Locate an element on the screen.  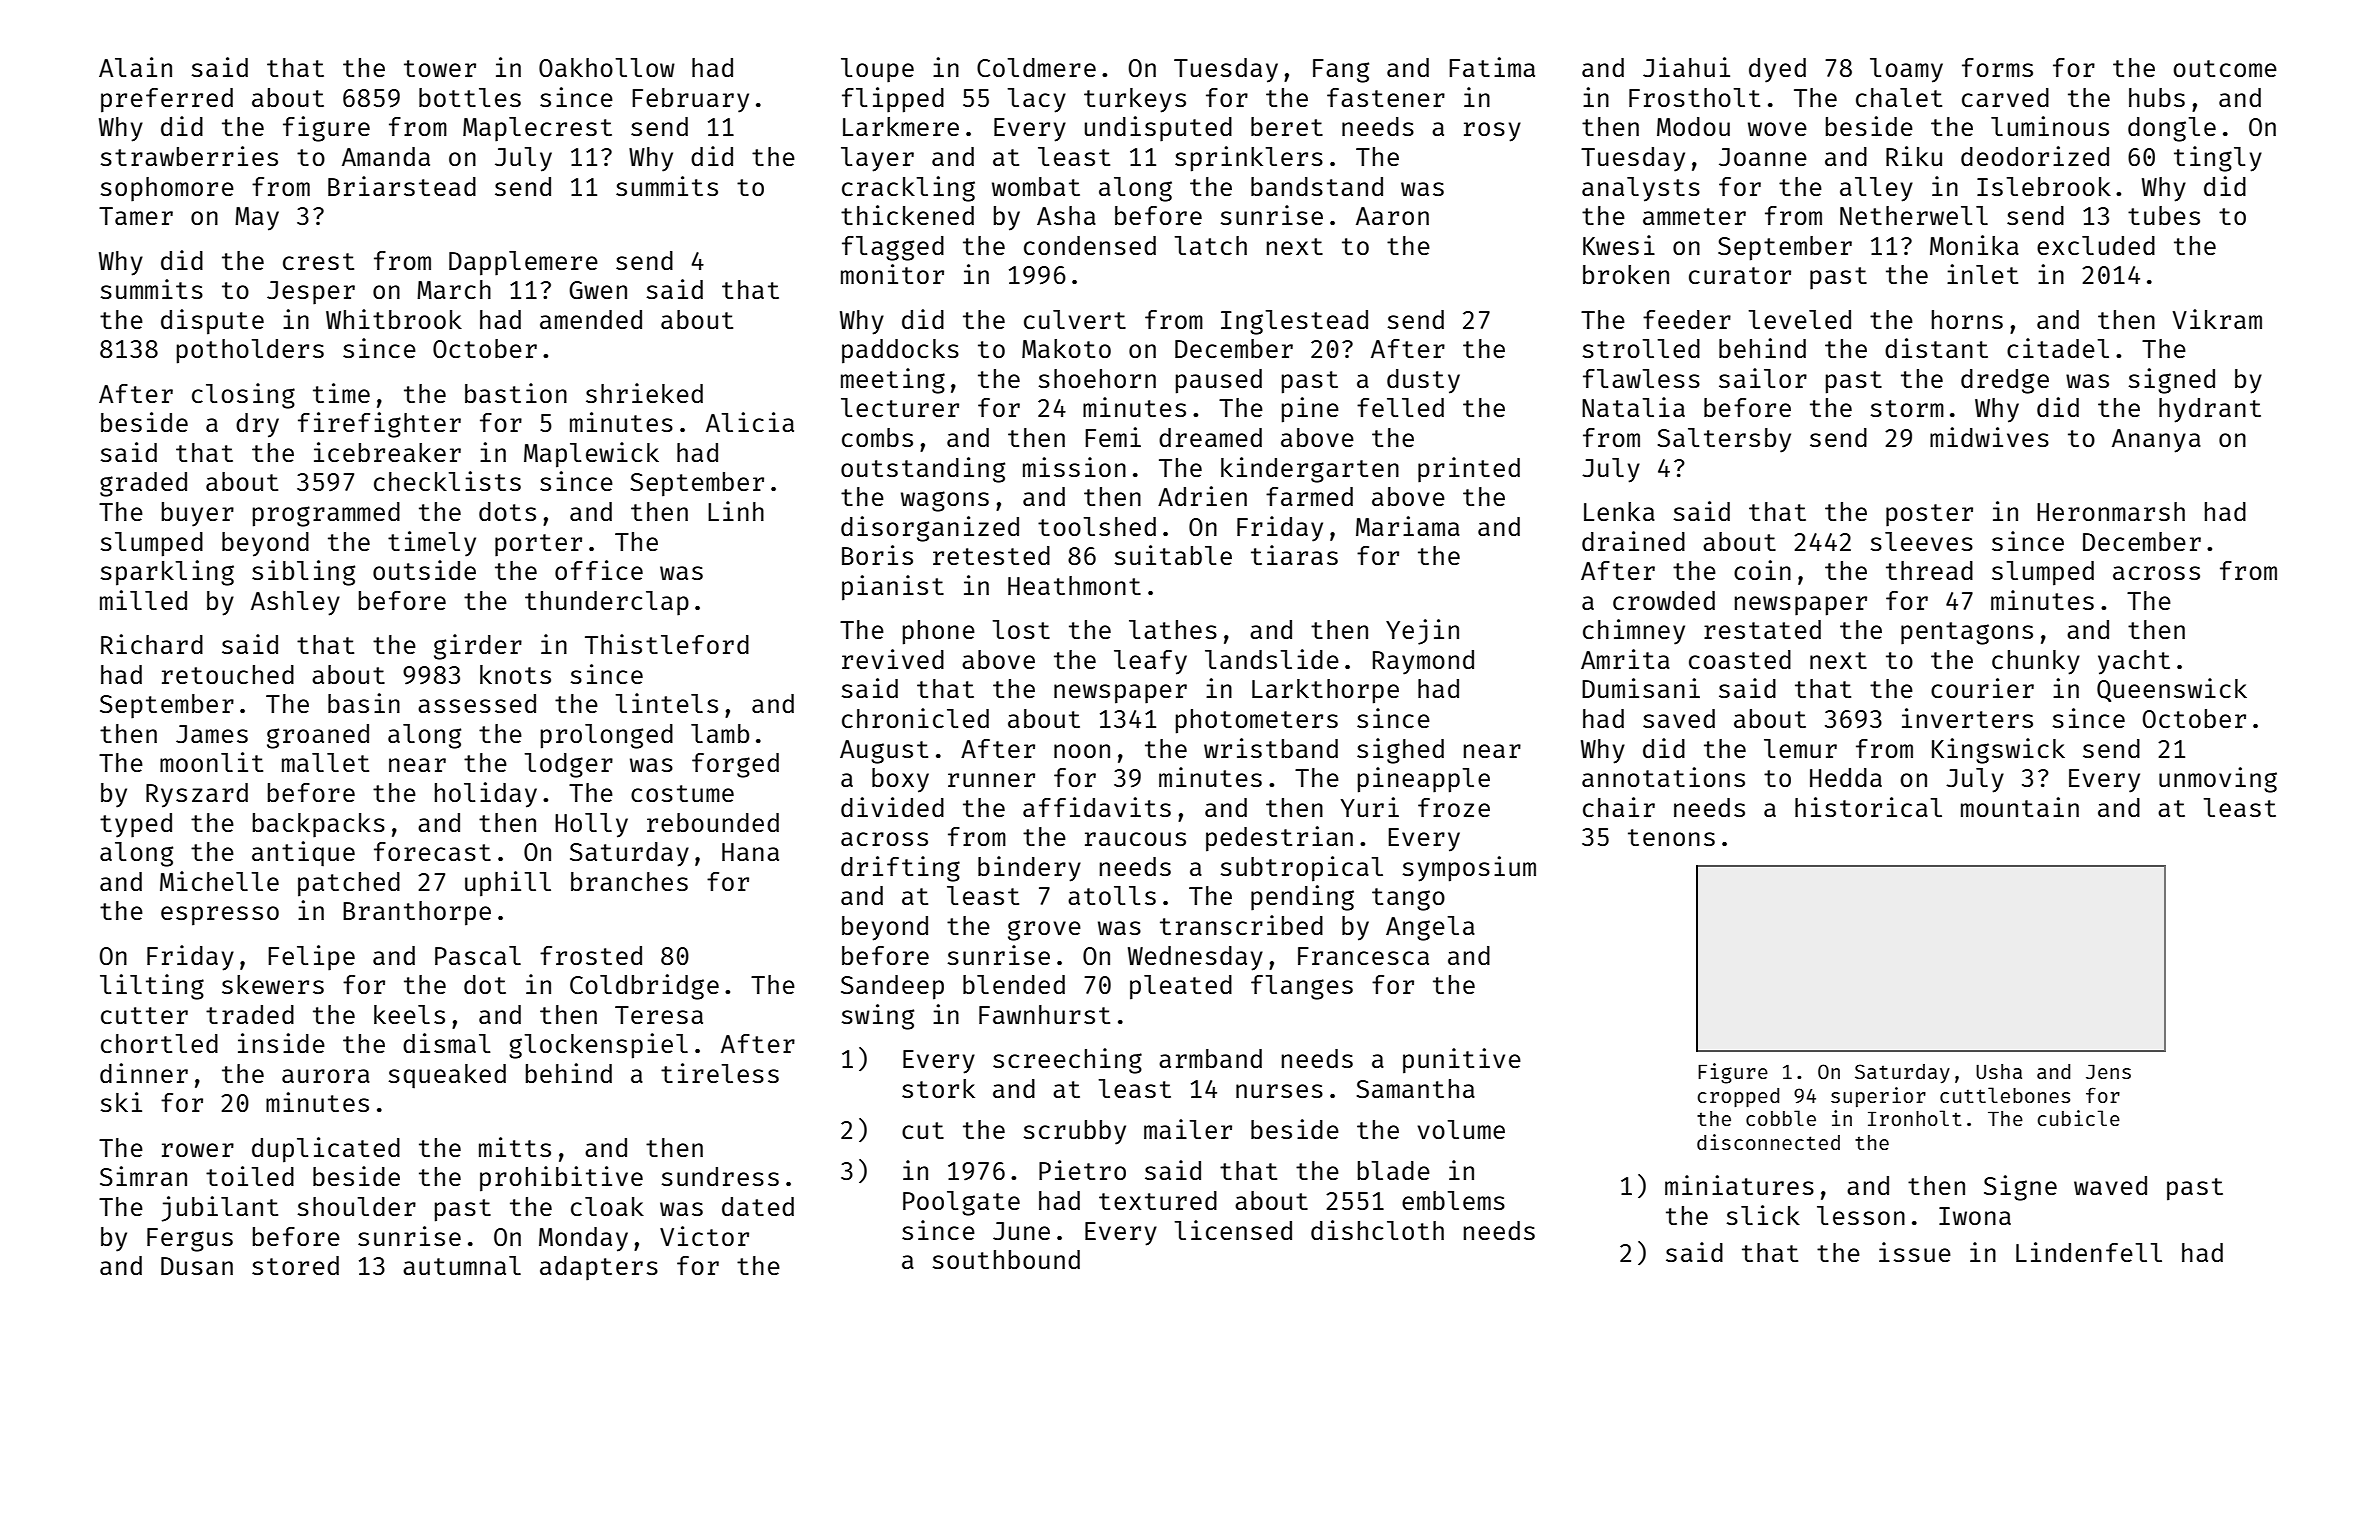
Lindenfell is located at coordinates (2089, 1252).
